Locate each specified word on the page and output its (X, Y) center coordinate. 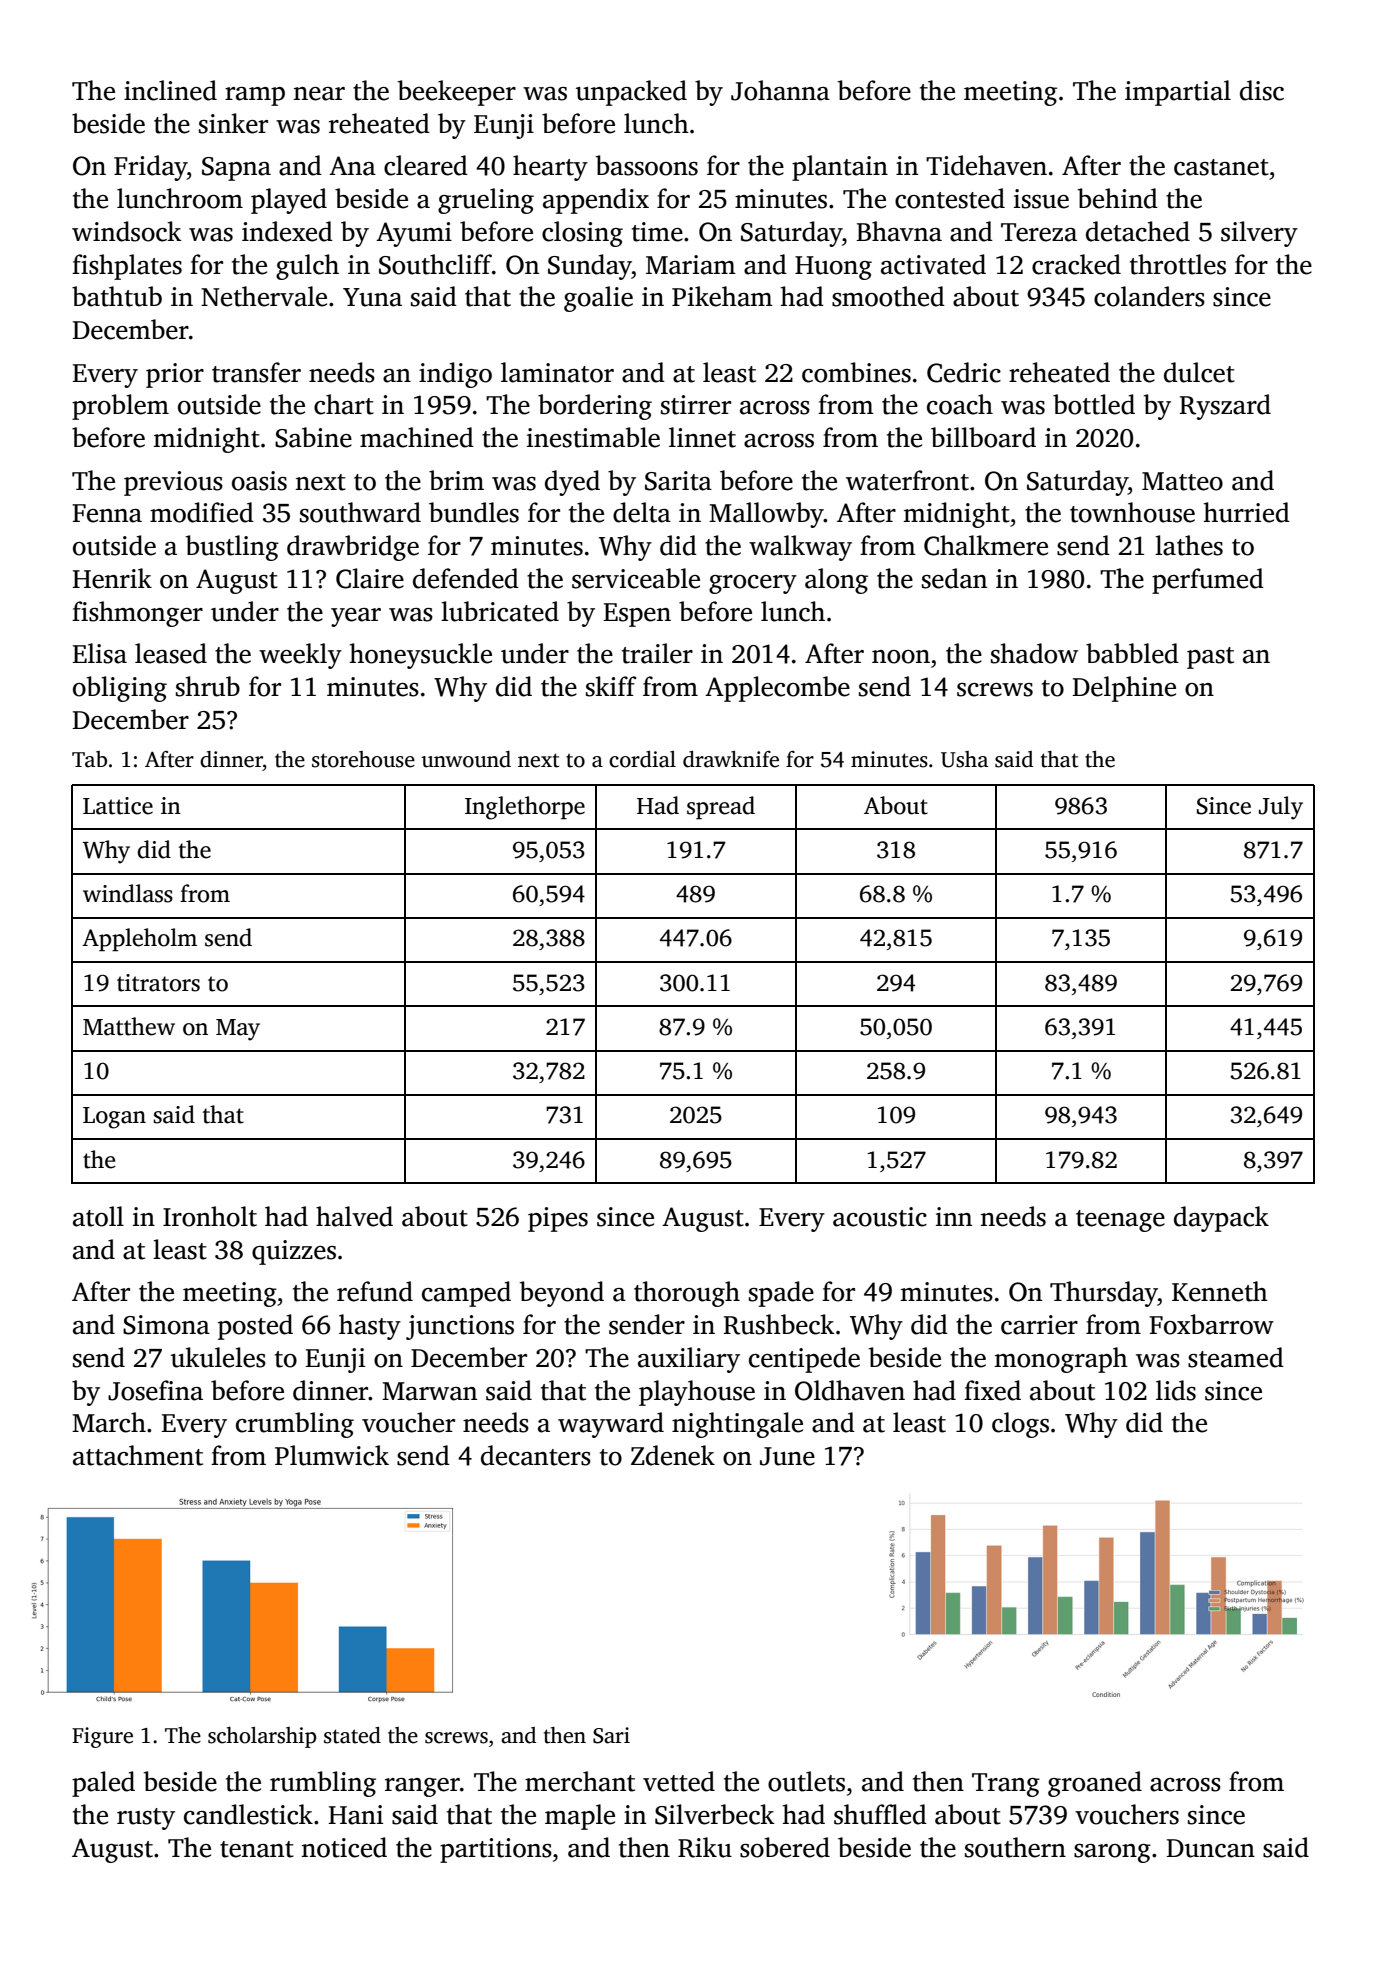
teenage (1120, 1221)
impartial (1178, 93)
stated (352, 1735)
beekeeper (457, 93)
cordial (642, 759)
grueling (486, 201)
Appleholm (139, 939)
